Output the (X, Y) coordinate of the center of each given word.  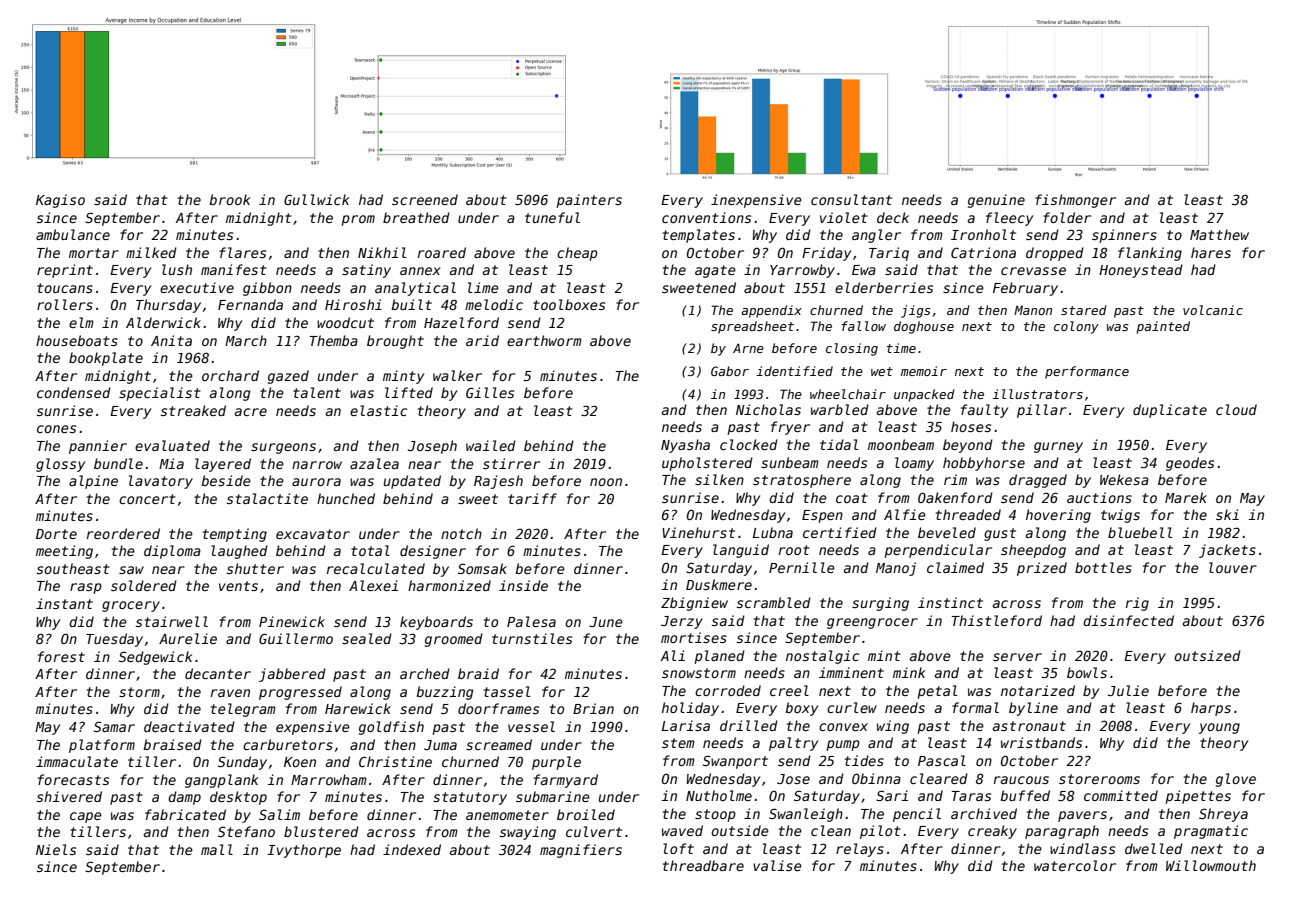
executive (197, 287)
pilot (880, 832)
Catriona (983, 252)
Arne (748, 348)
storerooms (1099, 779)
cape (86, 817)
